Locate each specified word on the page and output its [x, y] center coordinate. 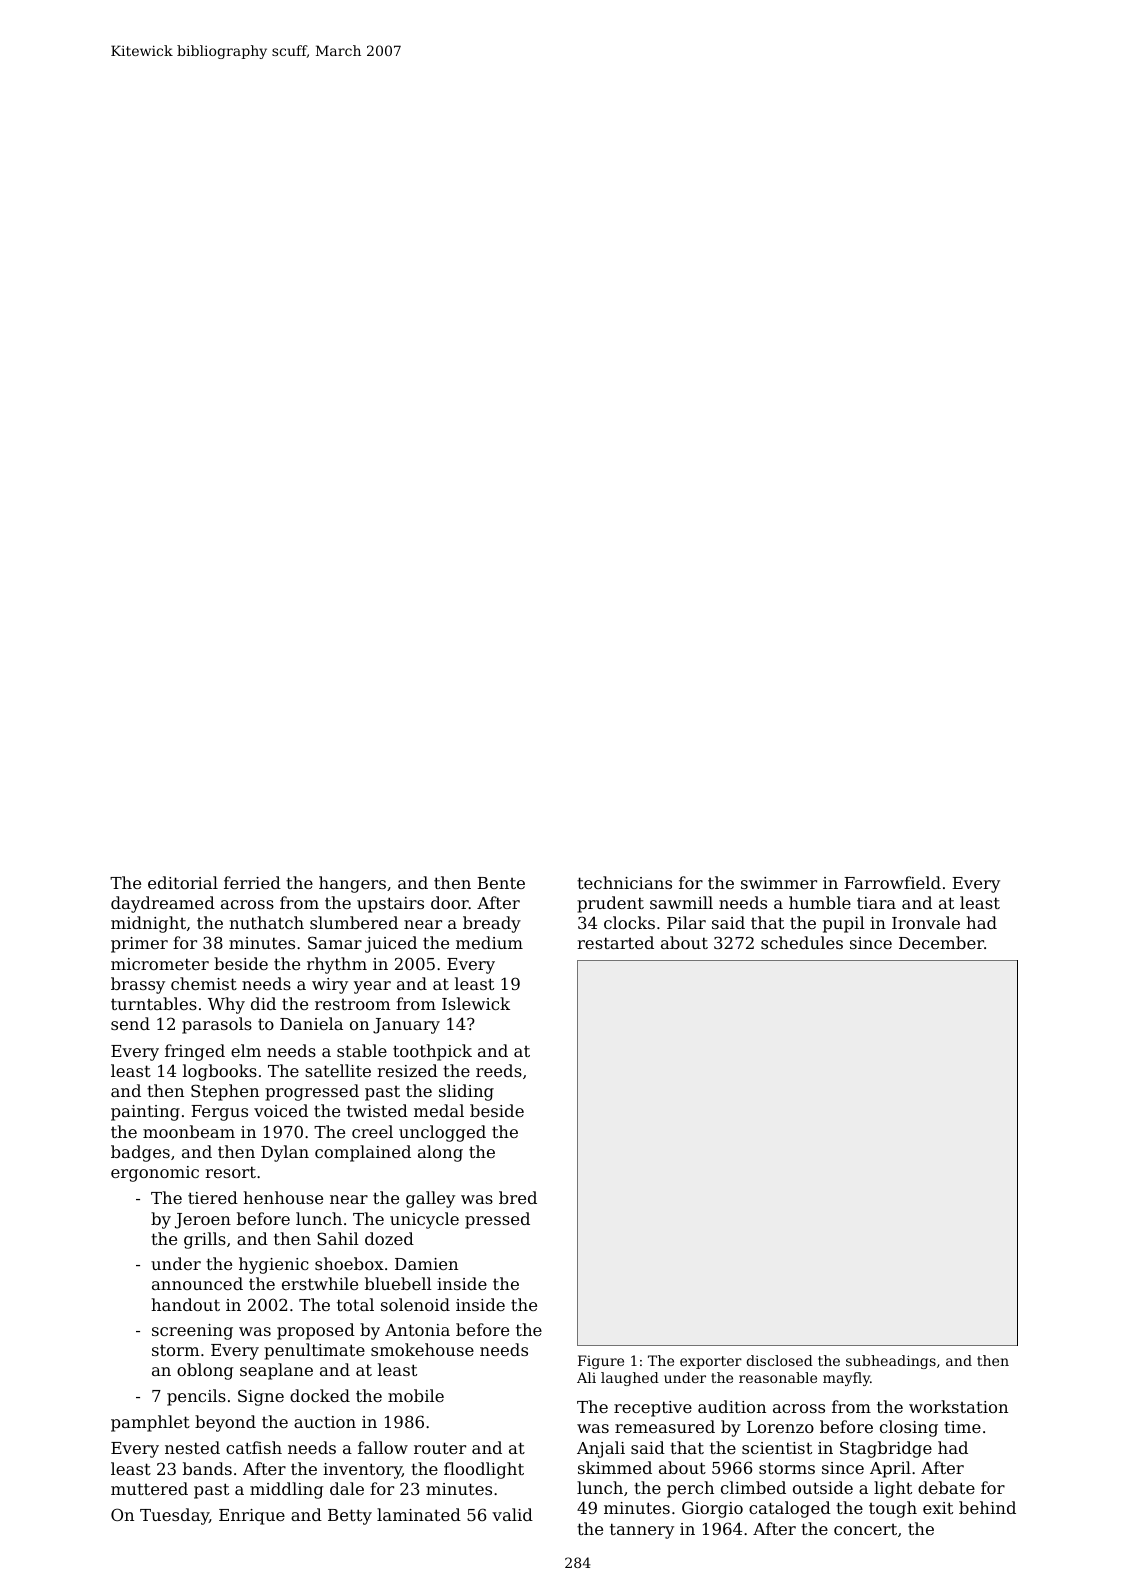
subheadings [891, 1362]
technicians [624, 882]
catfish [254, 1447]
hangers [352, 884]
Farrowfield [892, 882]
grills [205, 1240]
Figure [601, 1362]
